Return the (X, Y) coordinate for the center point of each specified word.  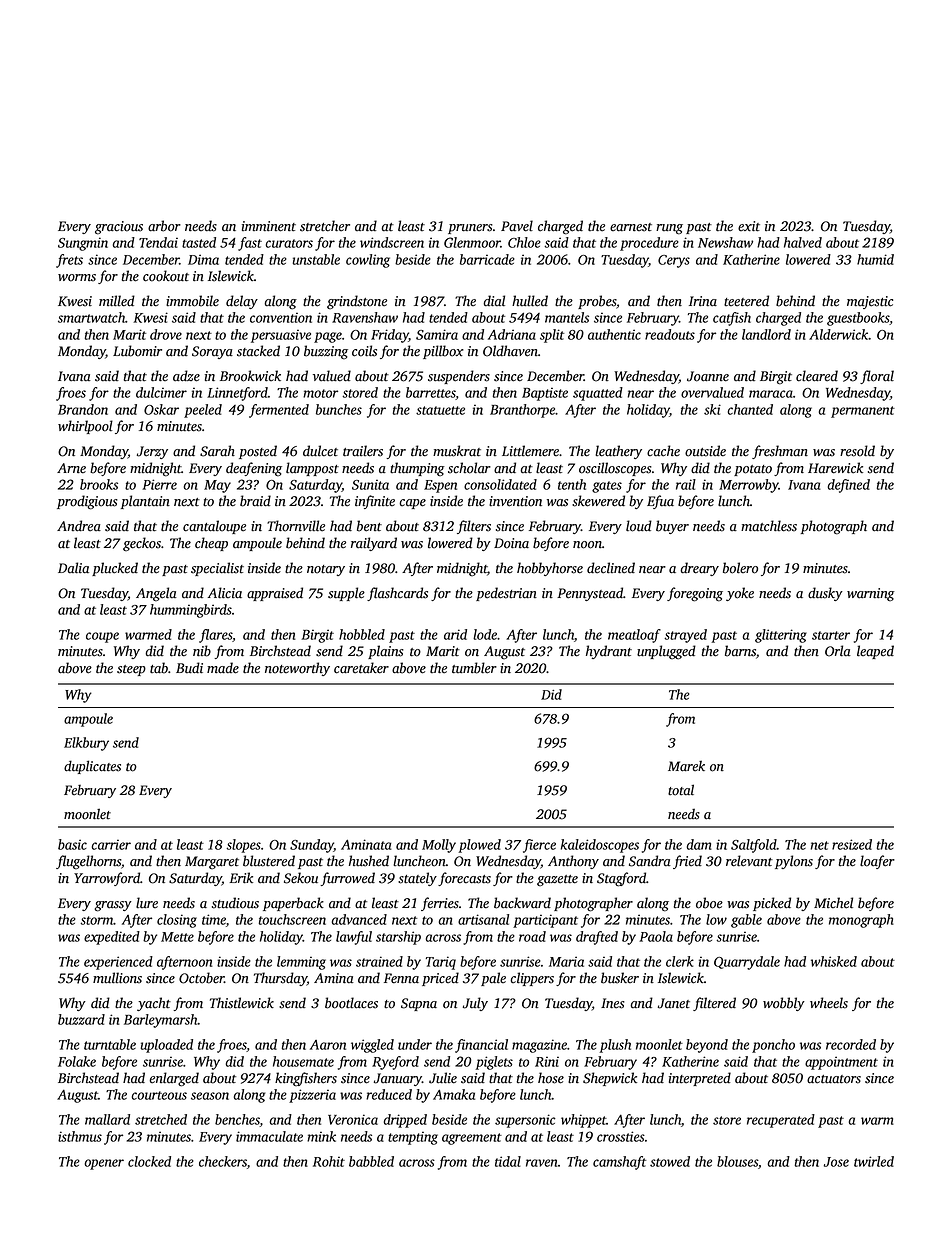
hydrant (609, 652)
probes (597, 302)
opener (104, 1164)
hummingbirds (191, 611)
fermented (279, 411)
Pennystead (590, 594)
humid (875, 259)
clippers (532, 979)
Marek (686, 766)
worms (77, 278)
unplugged (666, 652)
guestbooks (858, 319)
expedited (112, 938)
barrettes (431, 393)
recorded (851, 1044)
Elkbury (86, 744)
